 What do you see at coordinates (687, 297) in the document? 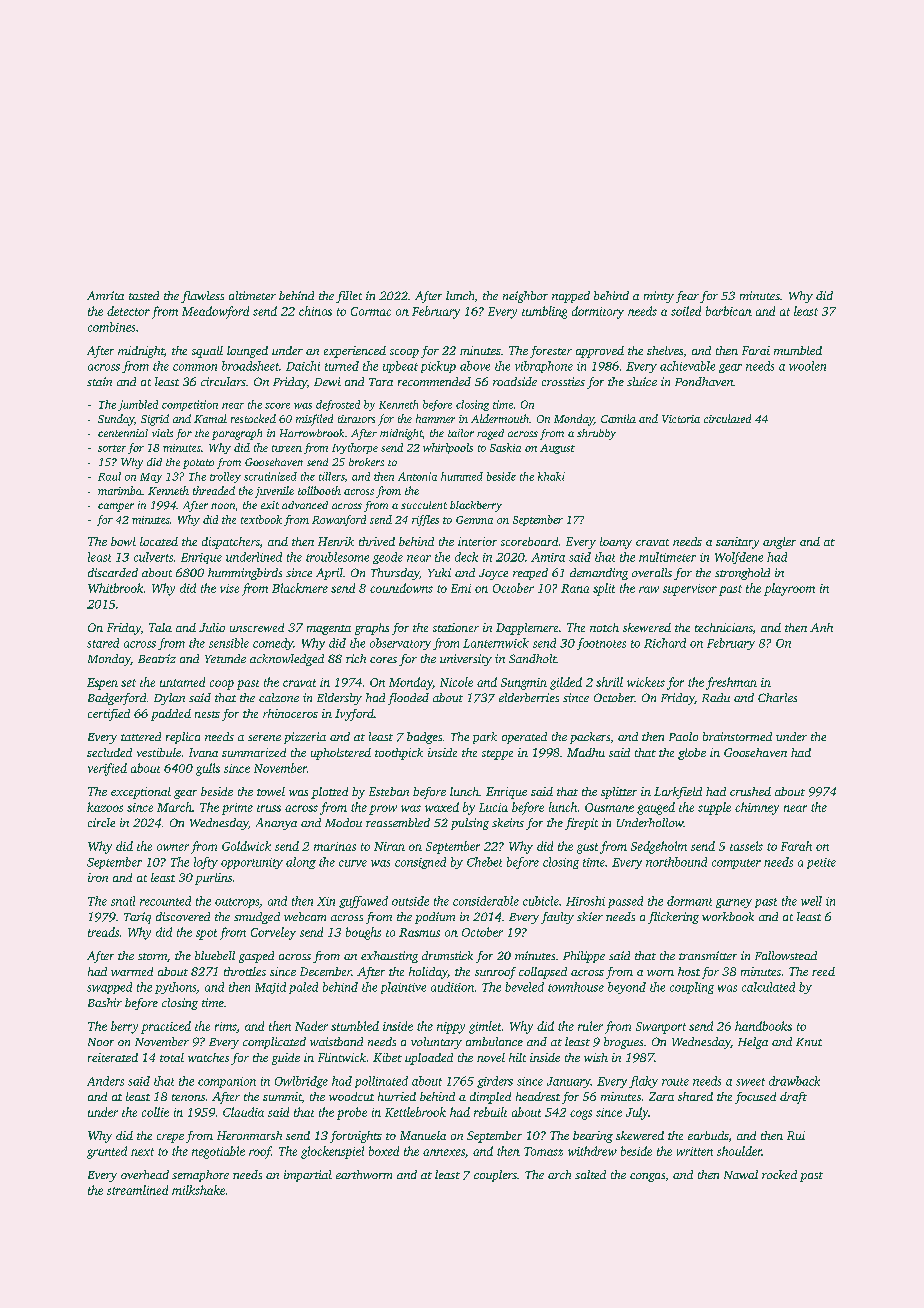
I see `fear` at bounding box center [687, 297].
